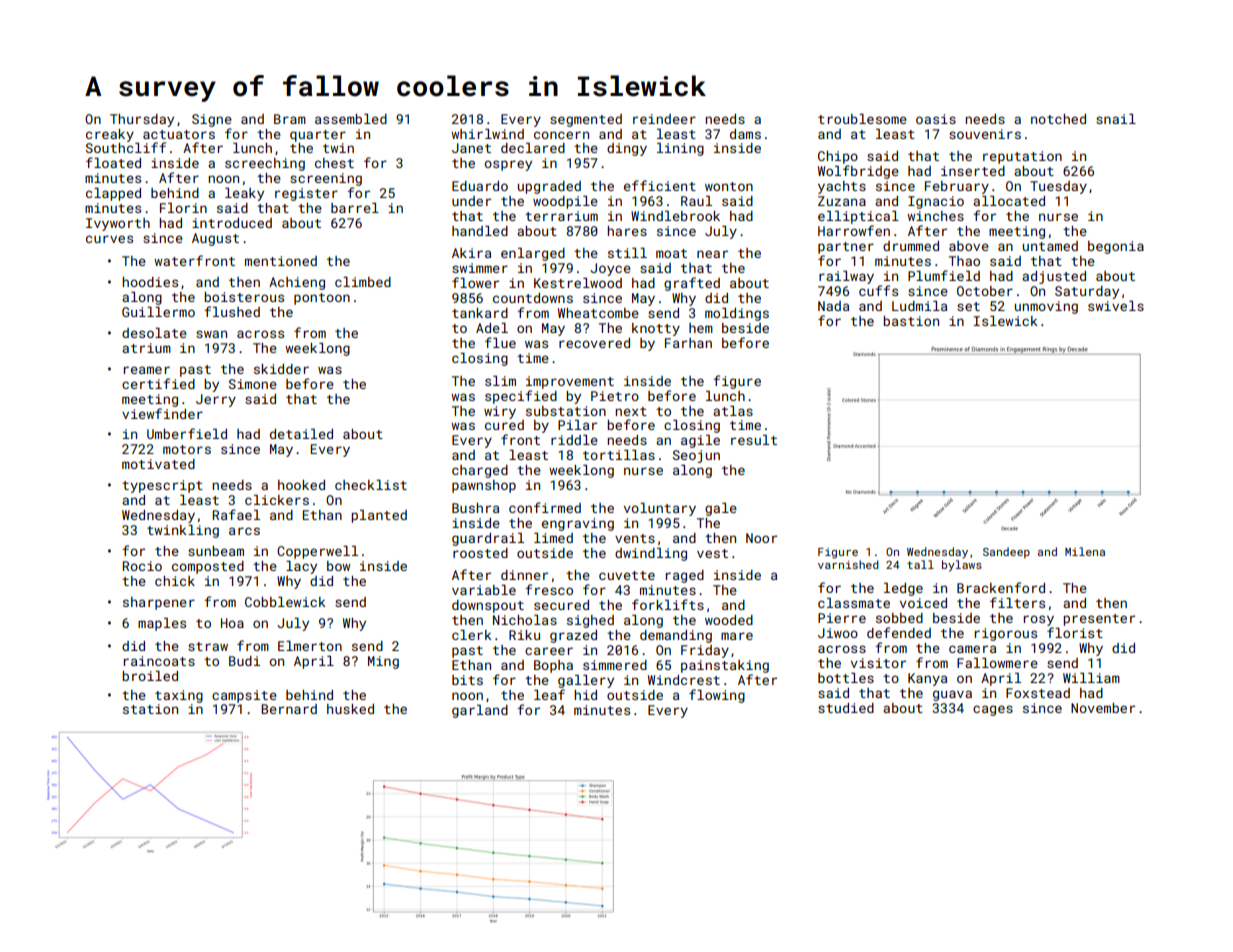 Image resolution: width=1233 pixels, height=952 pixels. I want to click on swivels, so click(1116, 306).
